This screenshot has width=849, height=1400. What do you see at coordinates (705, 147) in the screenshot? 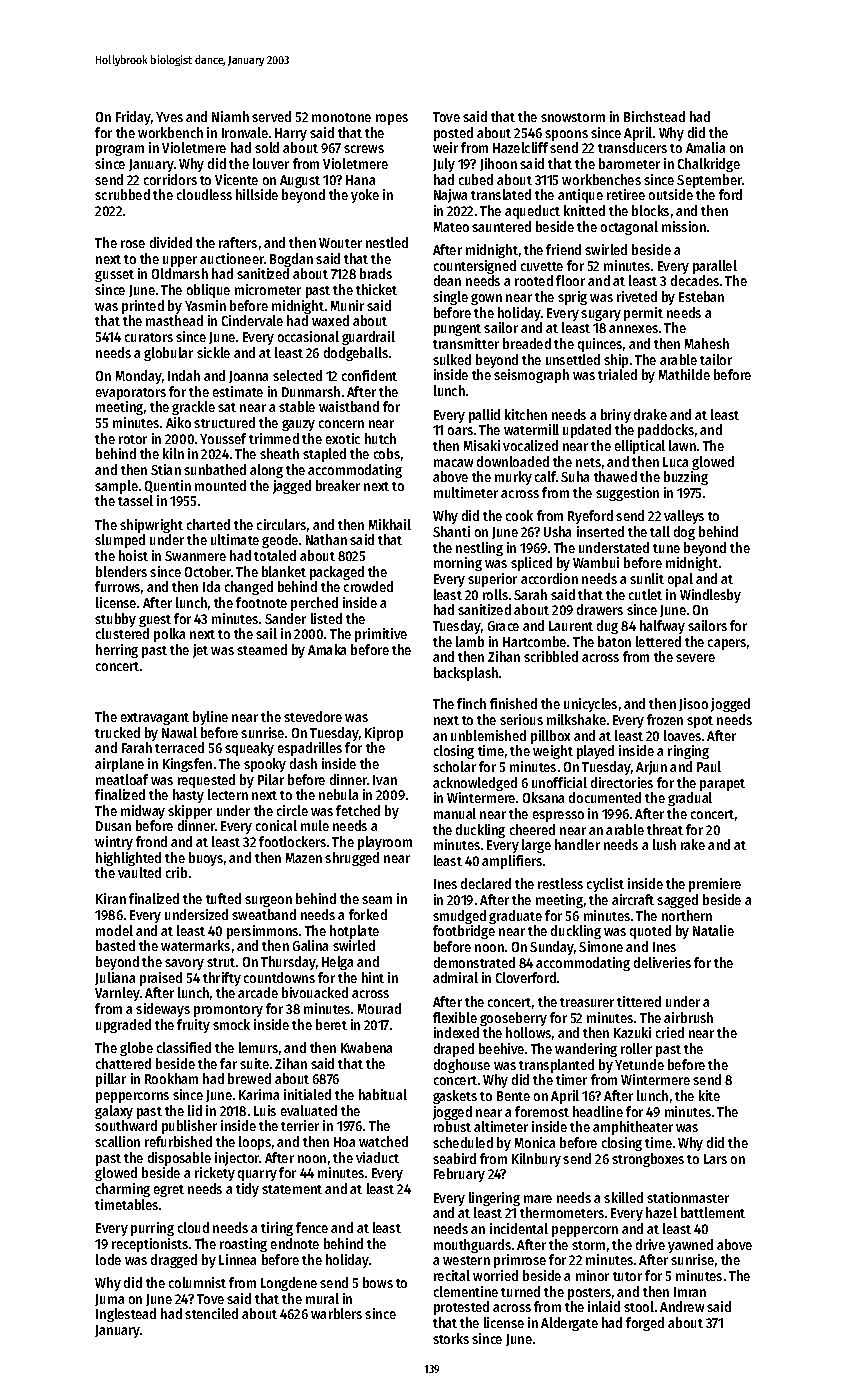
I see `Amalia` at bounding box center [705, 147].
